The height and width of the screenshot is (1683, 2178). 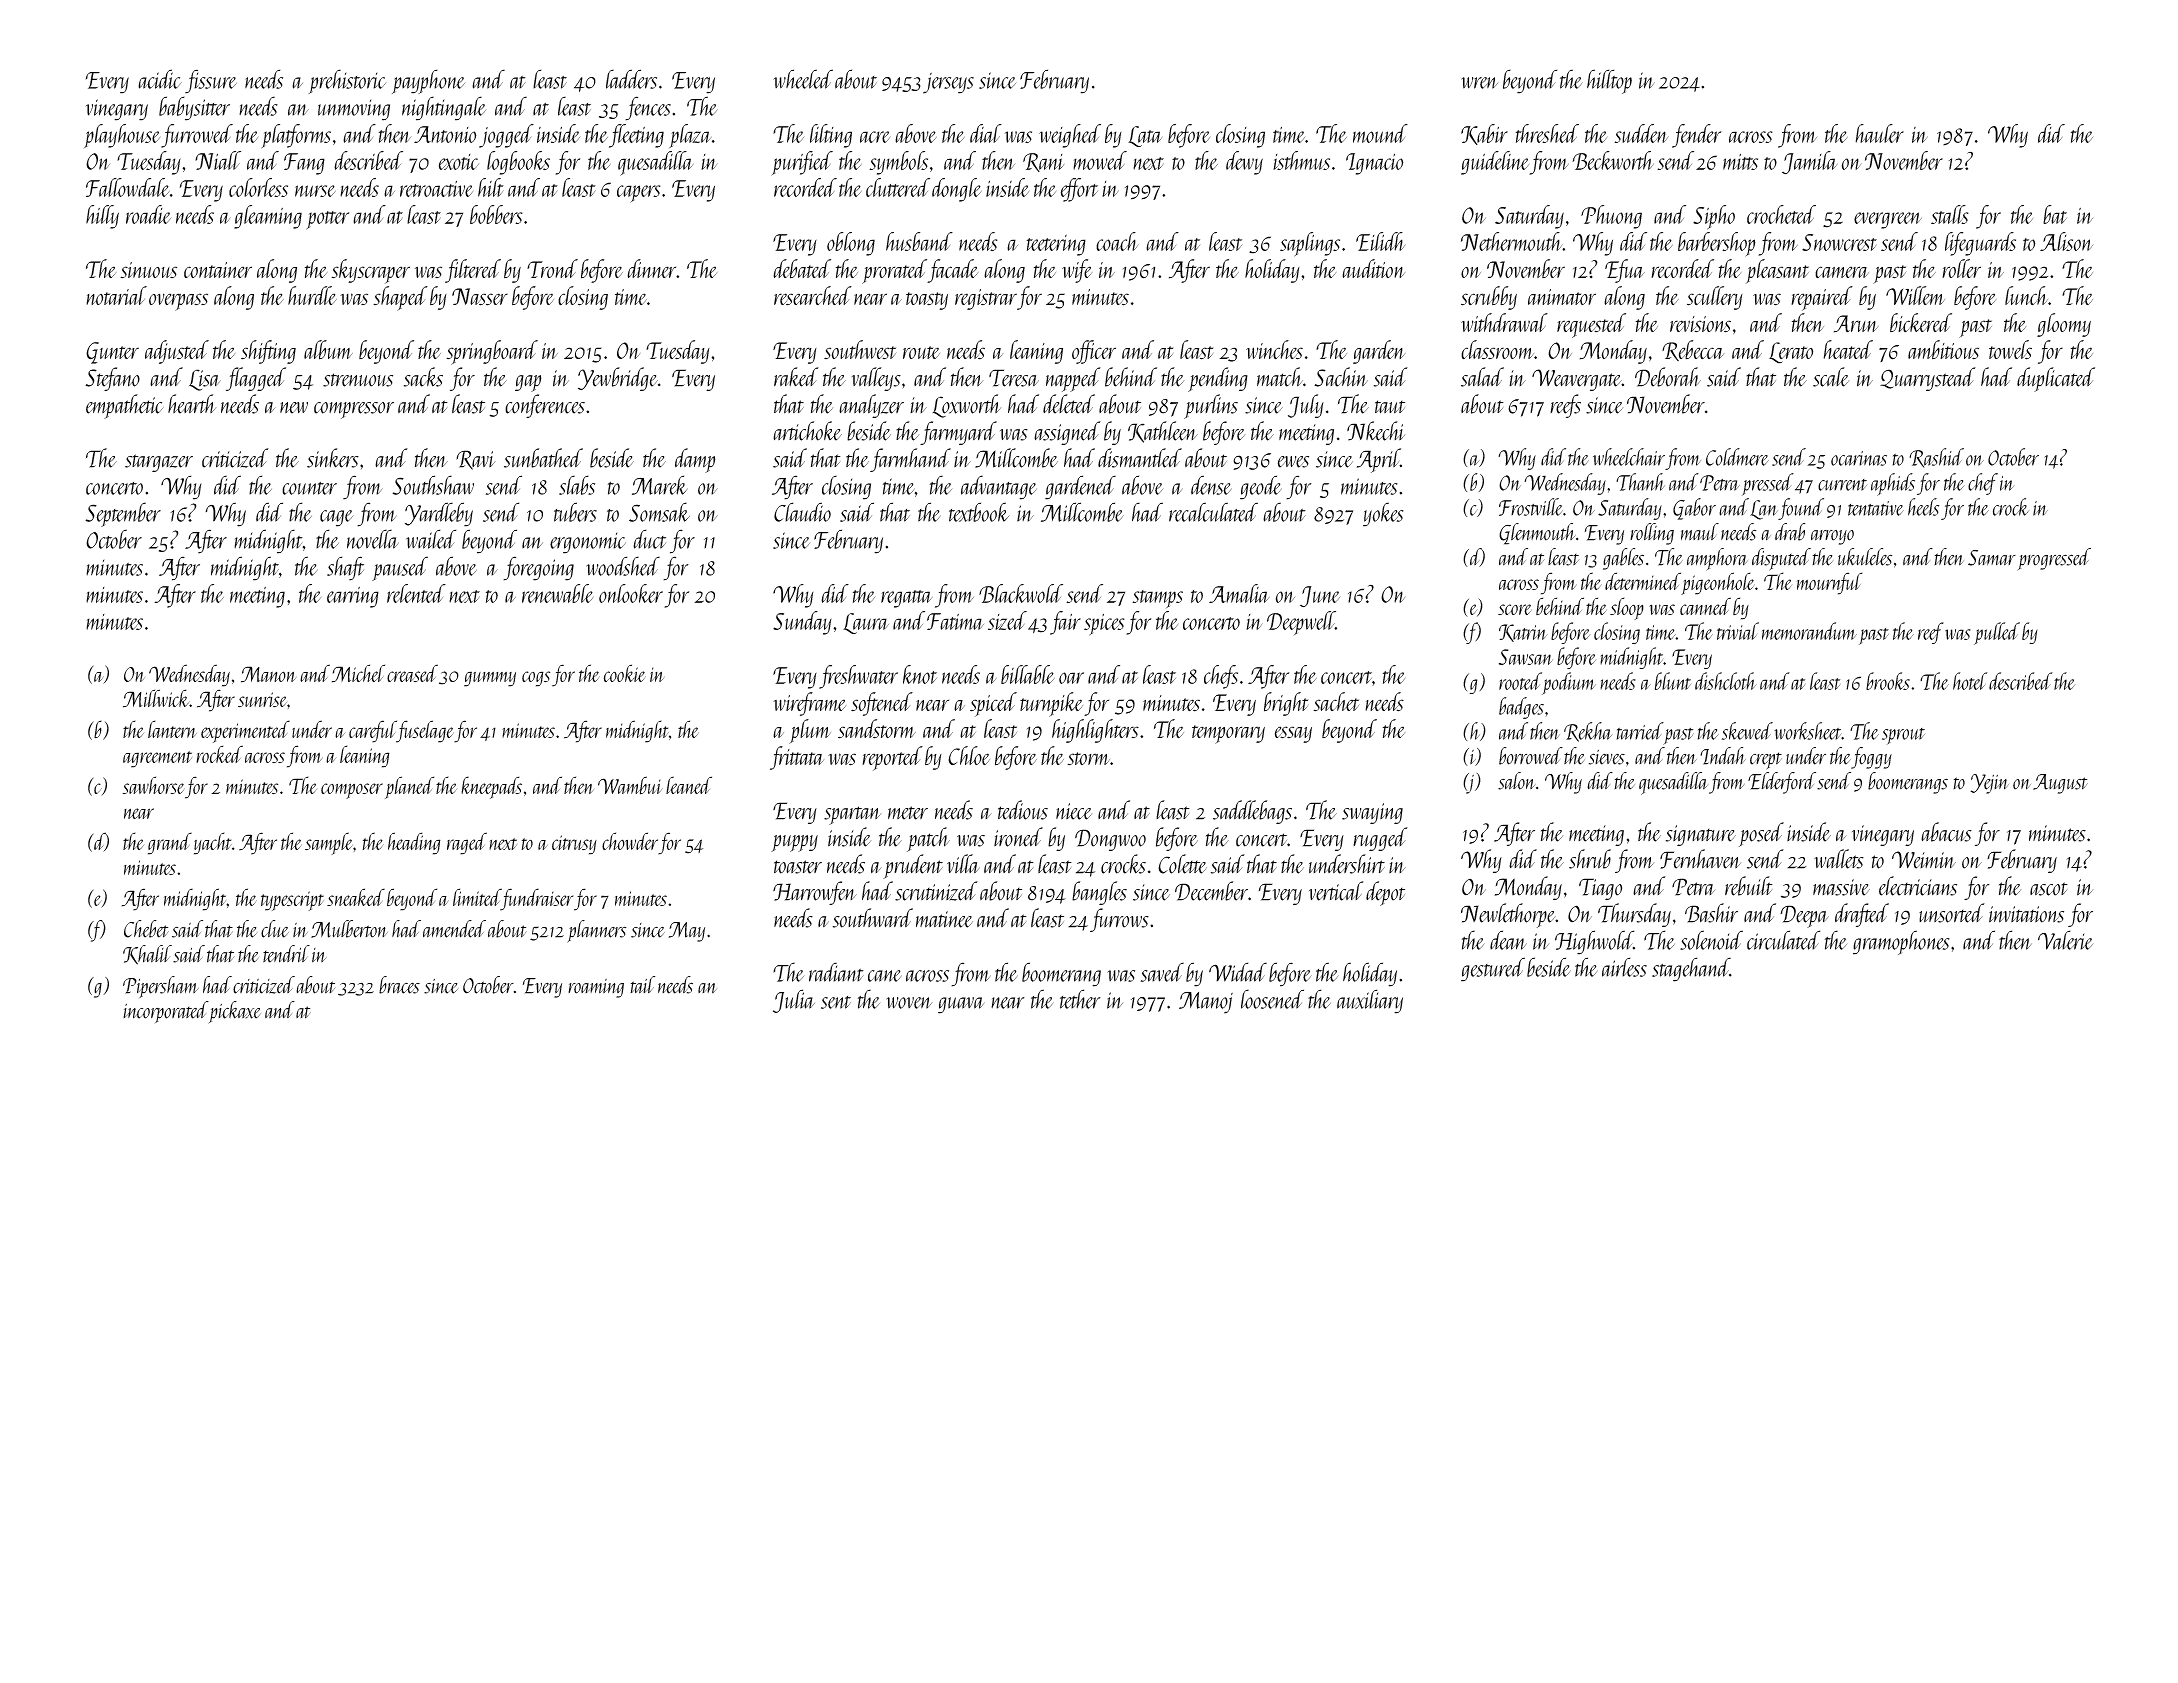 I want to click on payphone, so click(x=428, y=81).
